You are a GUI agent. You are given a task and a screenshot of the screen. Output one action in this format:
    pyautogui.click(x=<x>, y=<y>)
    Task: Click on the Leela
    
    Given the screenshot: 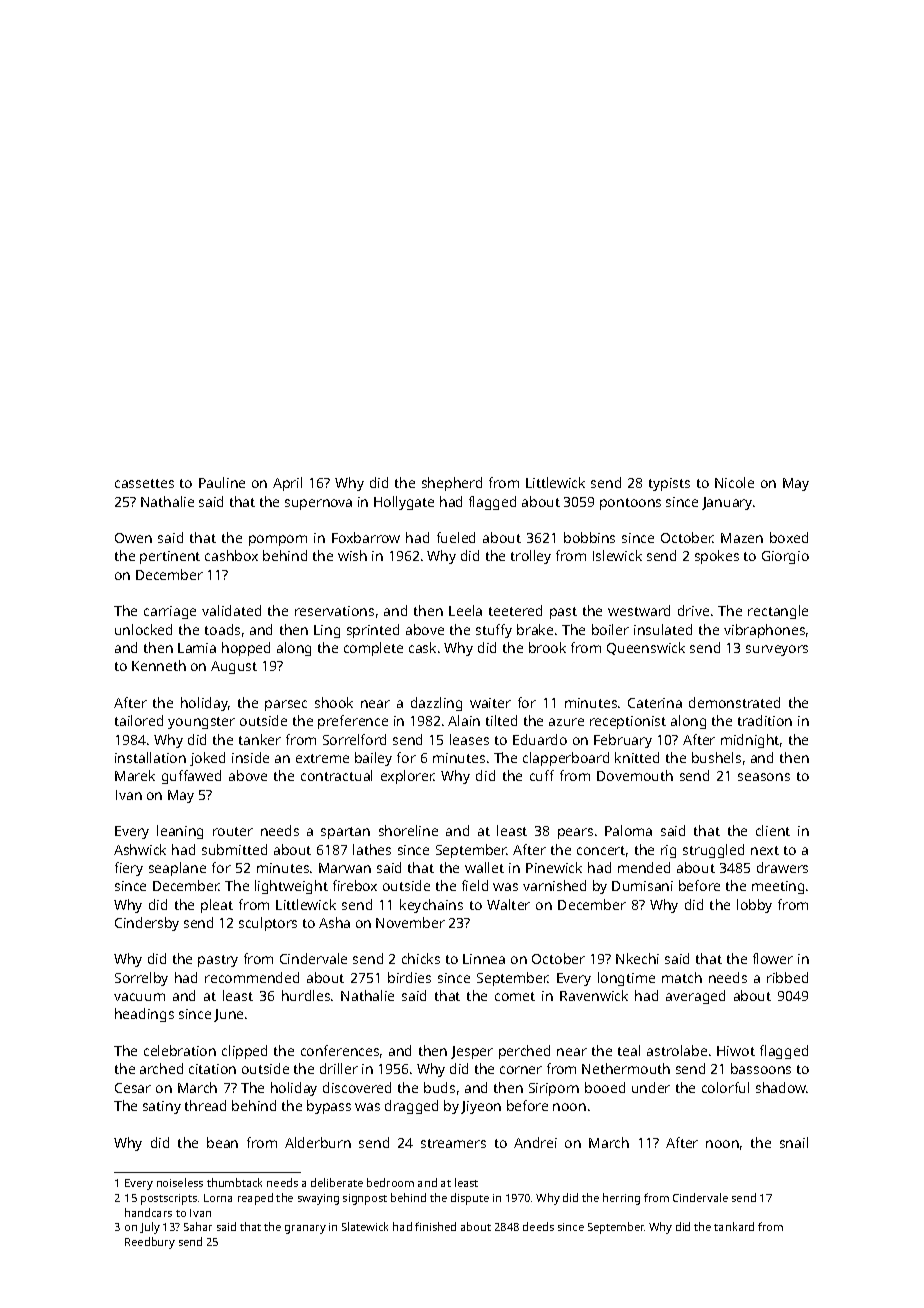 What is the action you would take?
    pyautogui.click(x=465, y=610)
